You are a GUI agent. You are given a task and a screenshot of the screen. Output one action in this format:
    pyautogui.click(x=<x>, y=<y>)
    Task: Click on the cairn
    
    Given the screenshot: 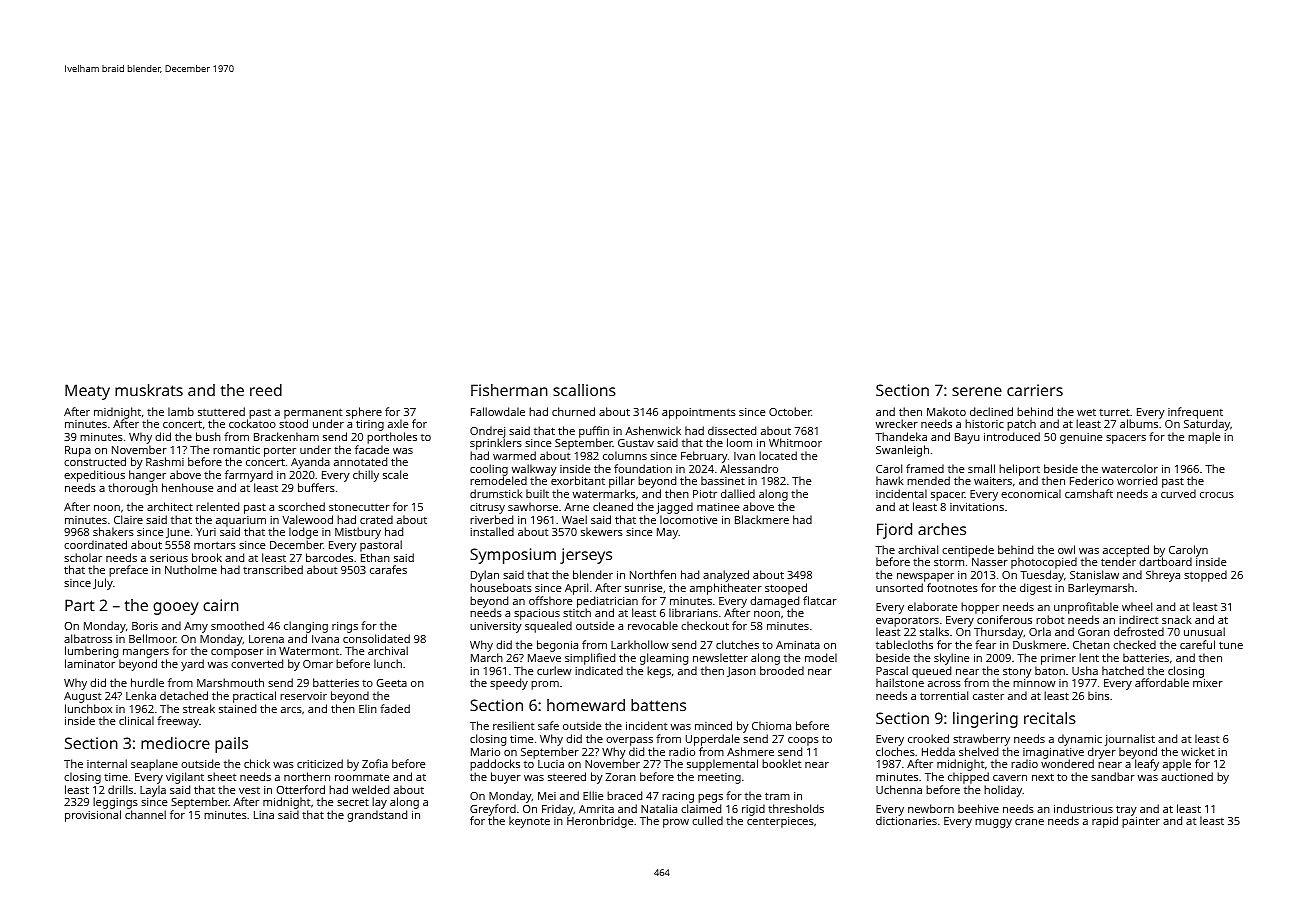 What is the action you would take?
    pyautogui.click(x=221, y=605)
